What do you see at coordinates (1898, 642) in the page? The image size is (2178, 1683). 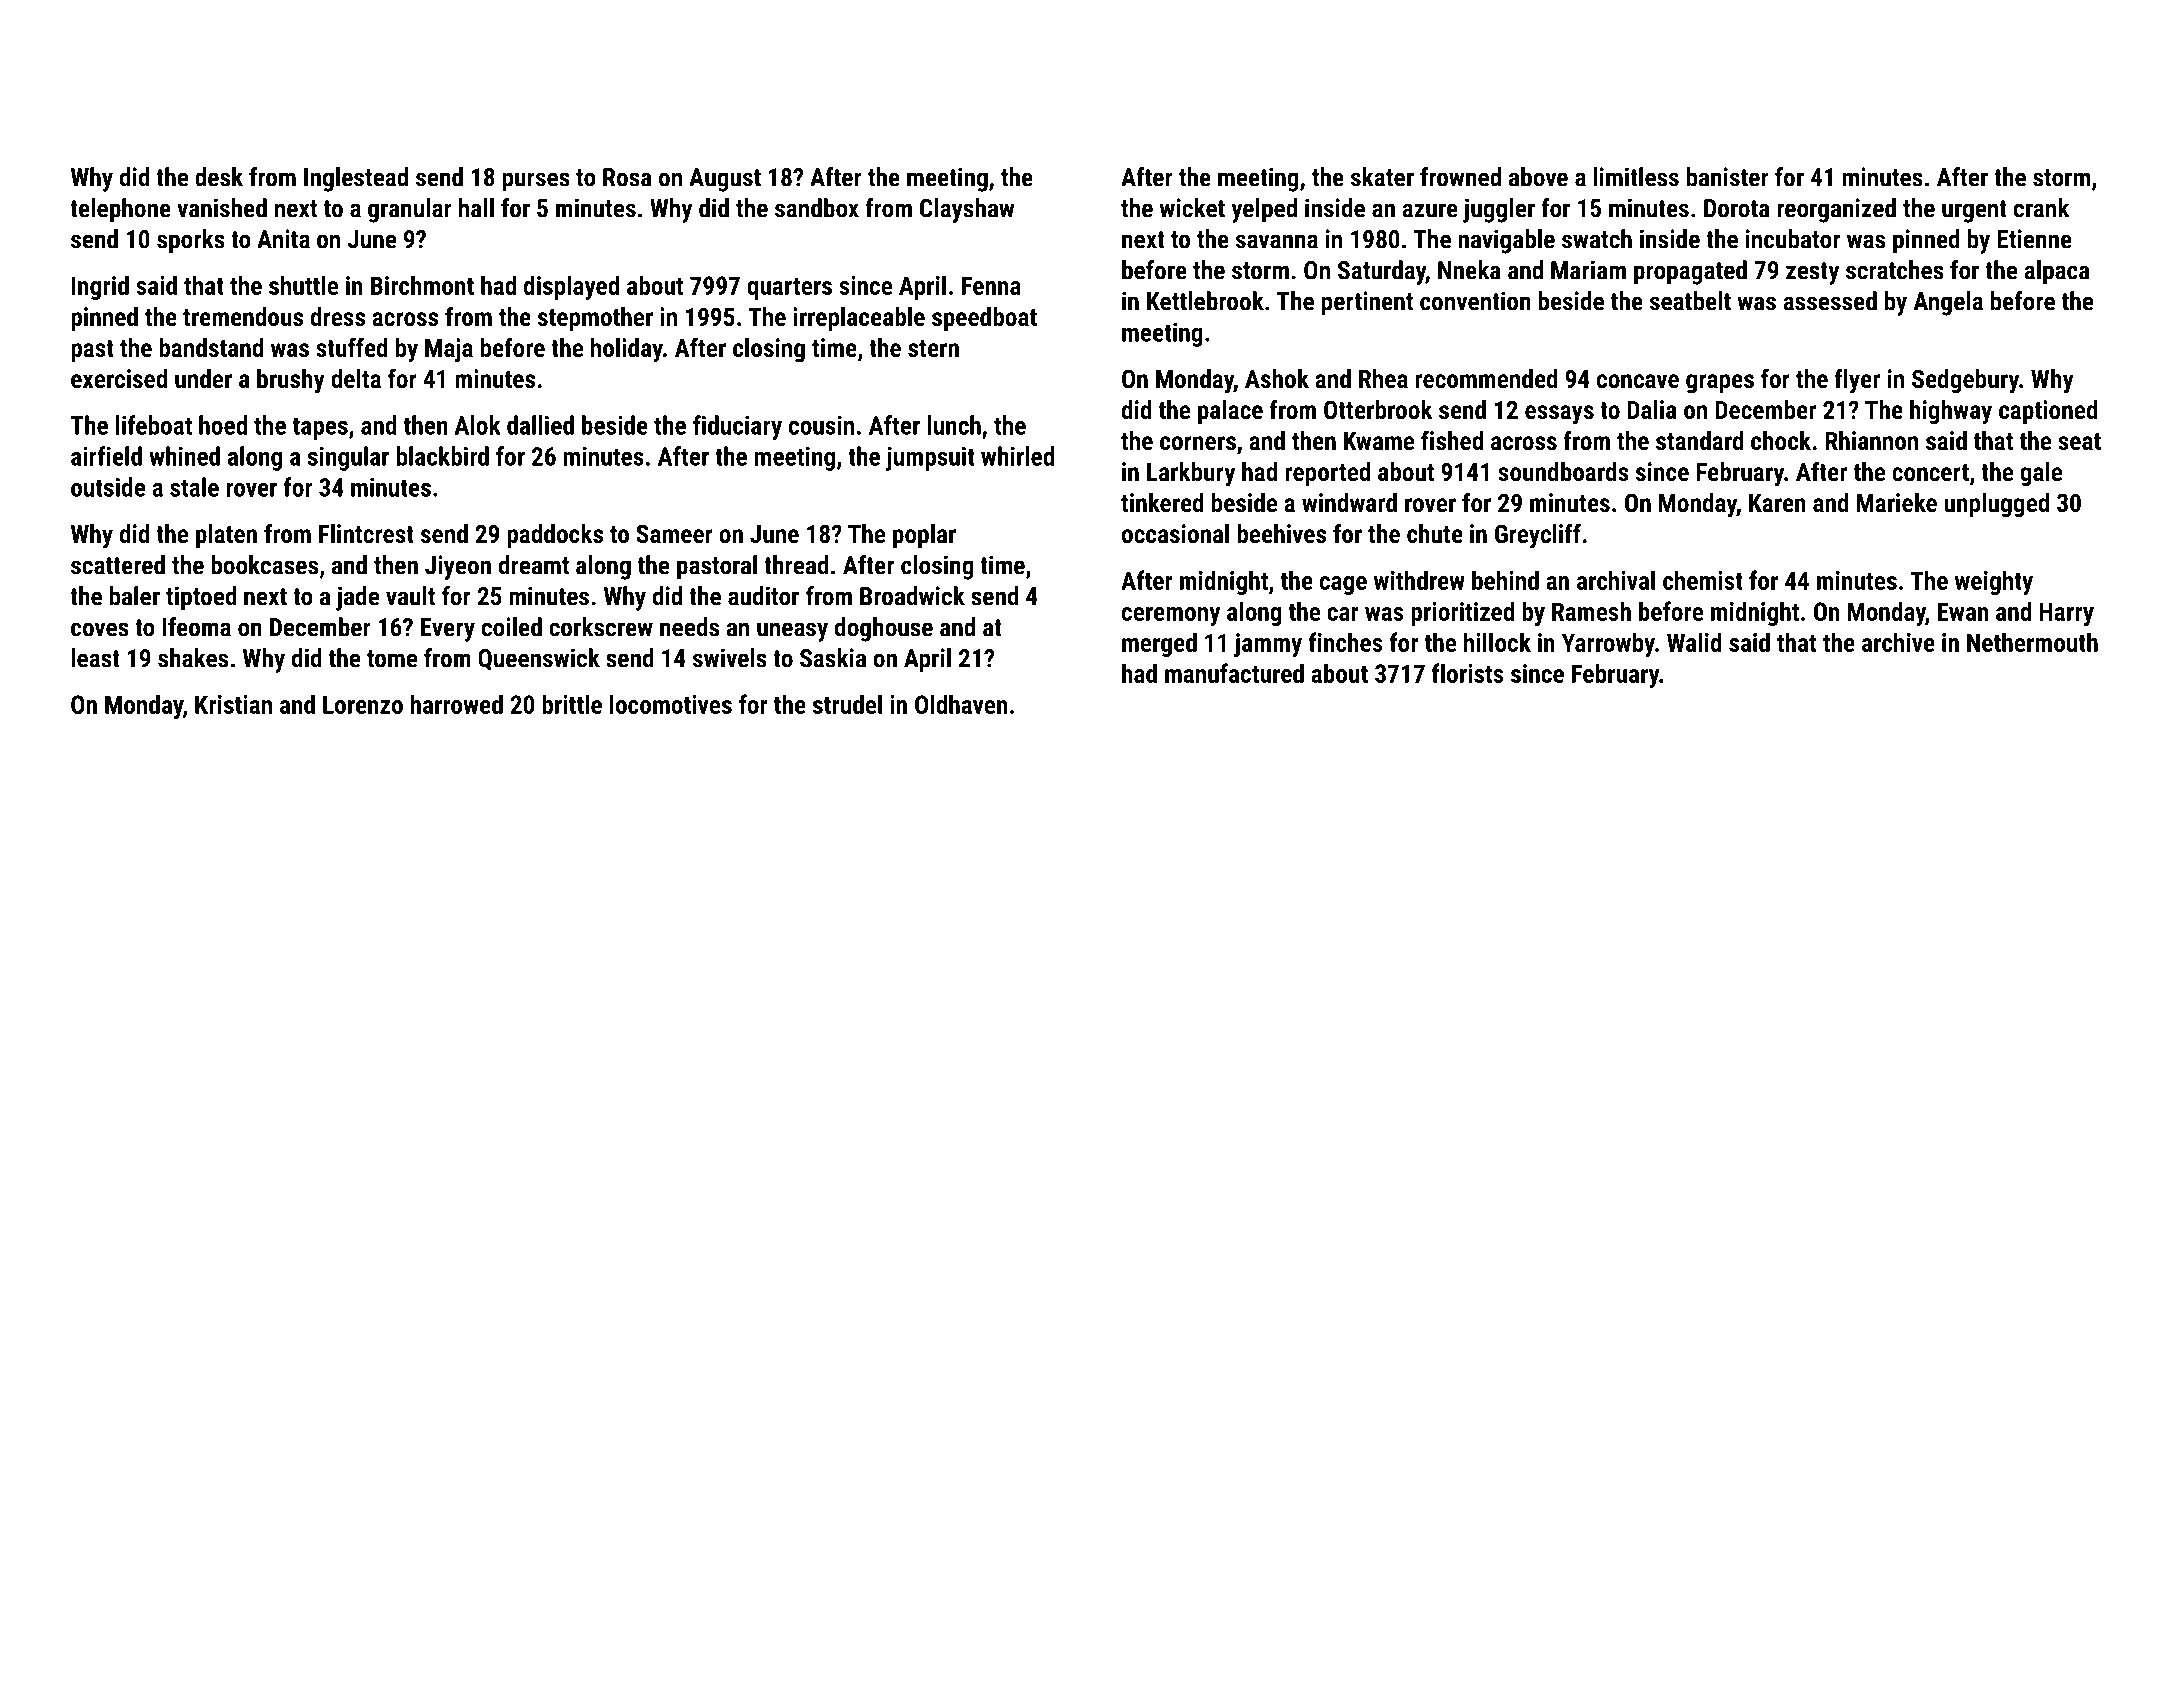 I see `archive` at bounding box center [1898, 642].
